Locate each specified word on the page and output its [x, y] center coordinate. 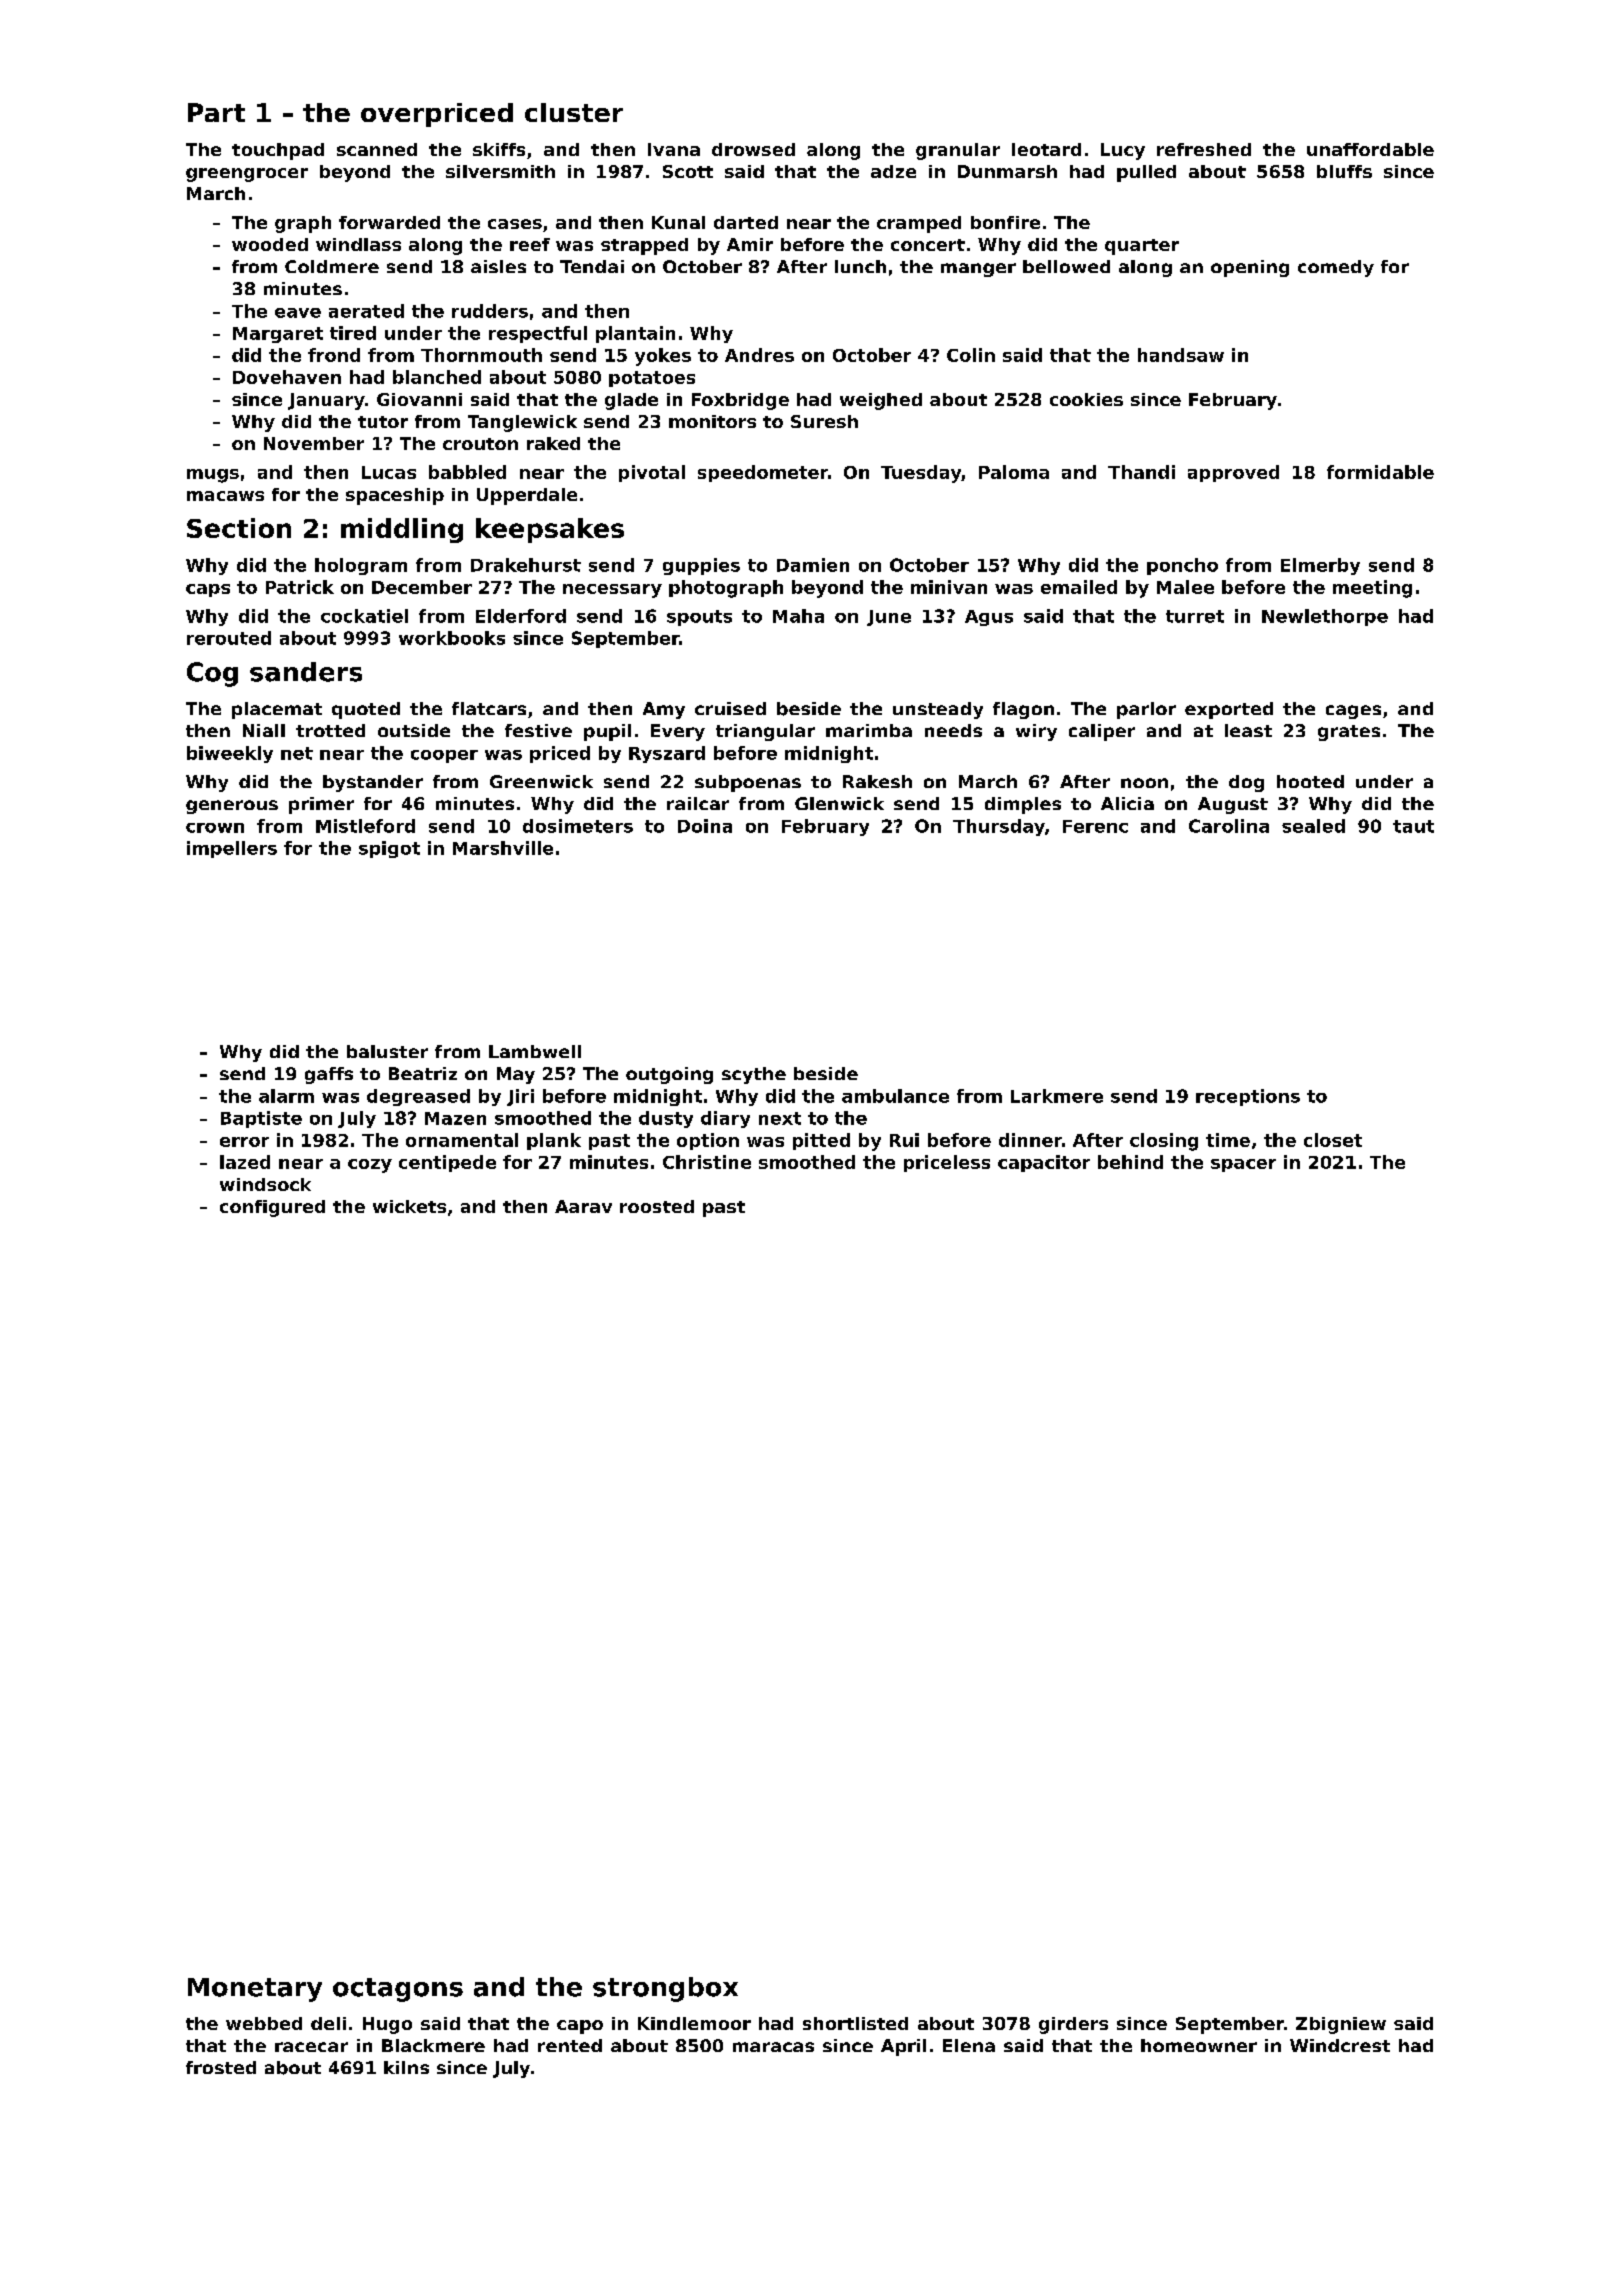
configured [272, 1208]
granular [958, 151]
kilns [406, 2067]
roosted [657, 1206]
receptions [1248, 1097]
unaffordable [1370, 149]
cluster [574, 112]
